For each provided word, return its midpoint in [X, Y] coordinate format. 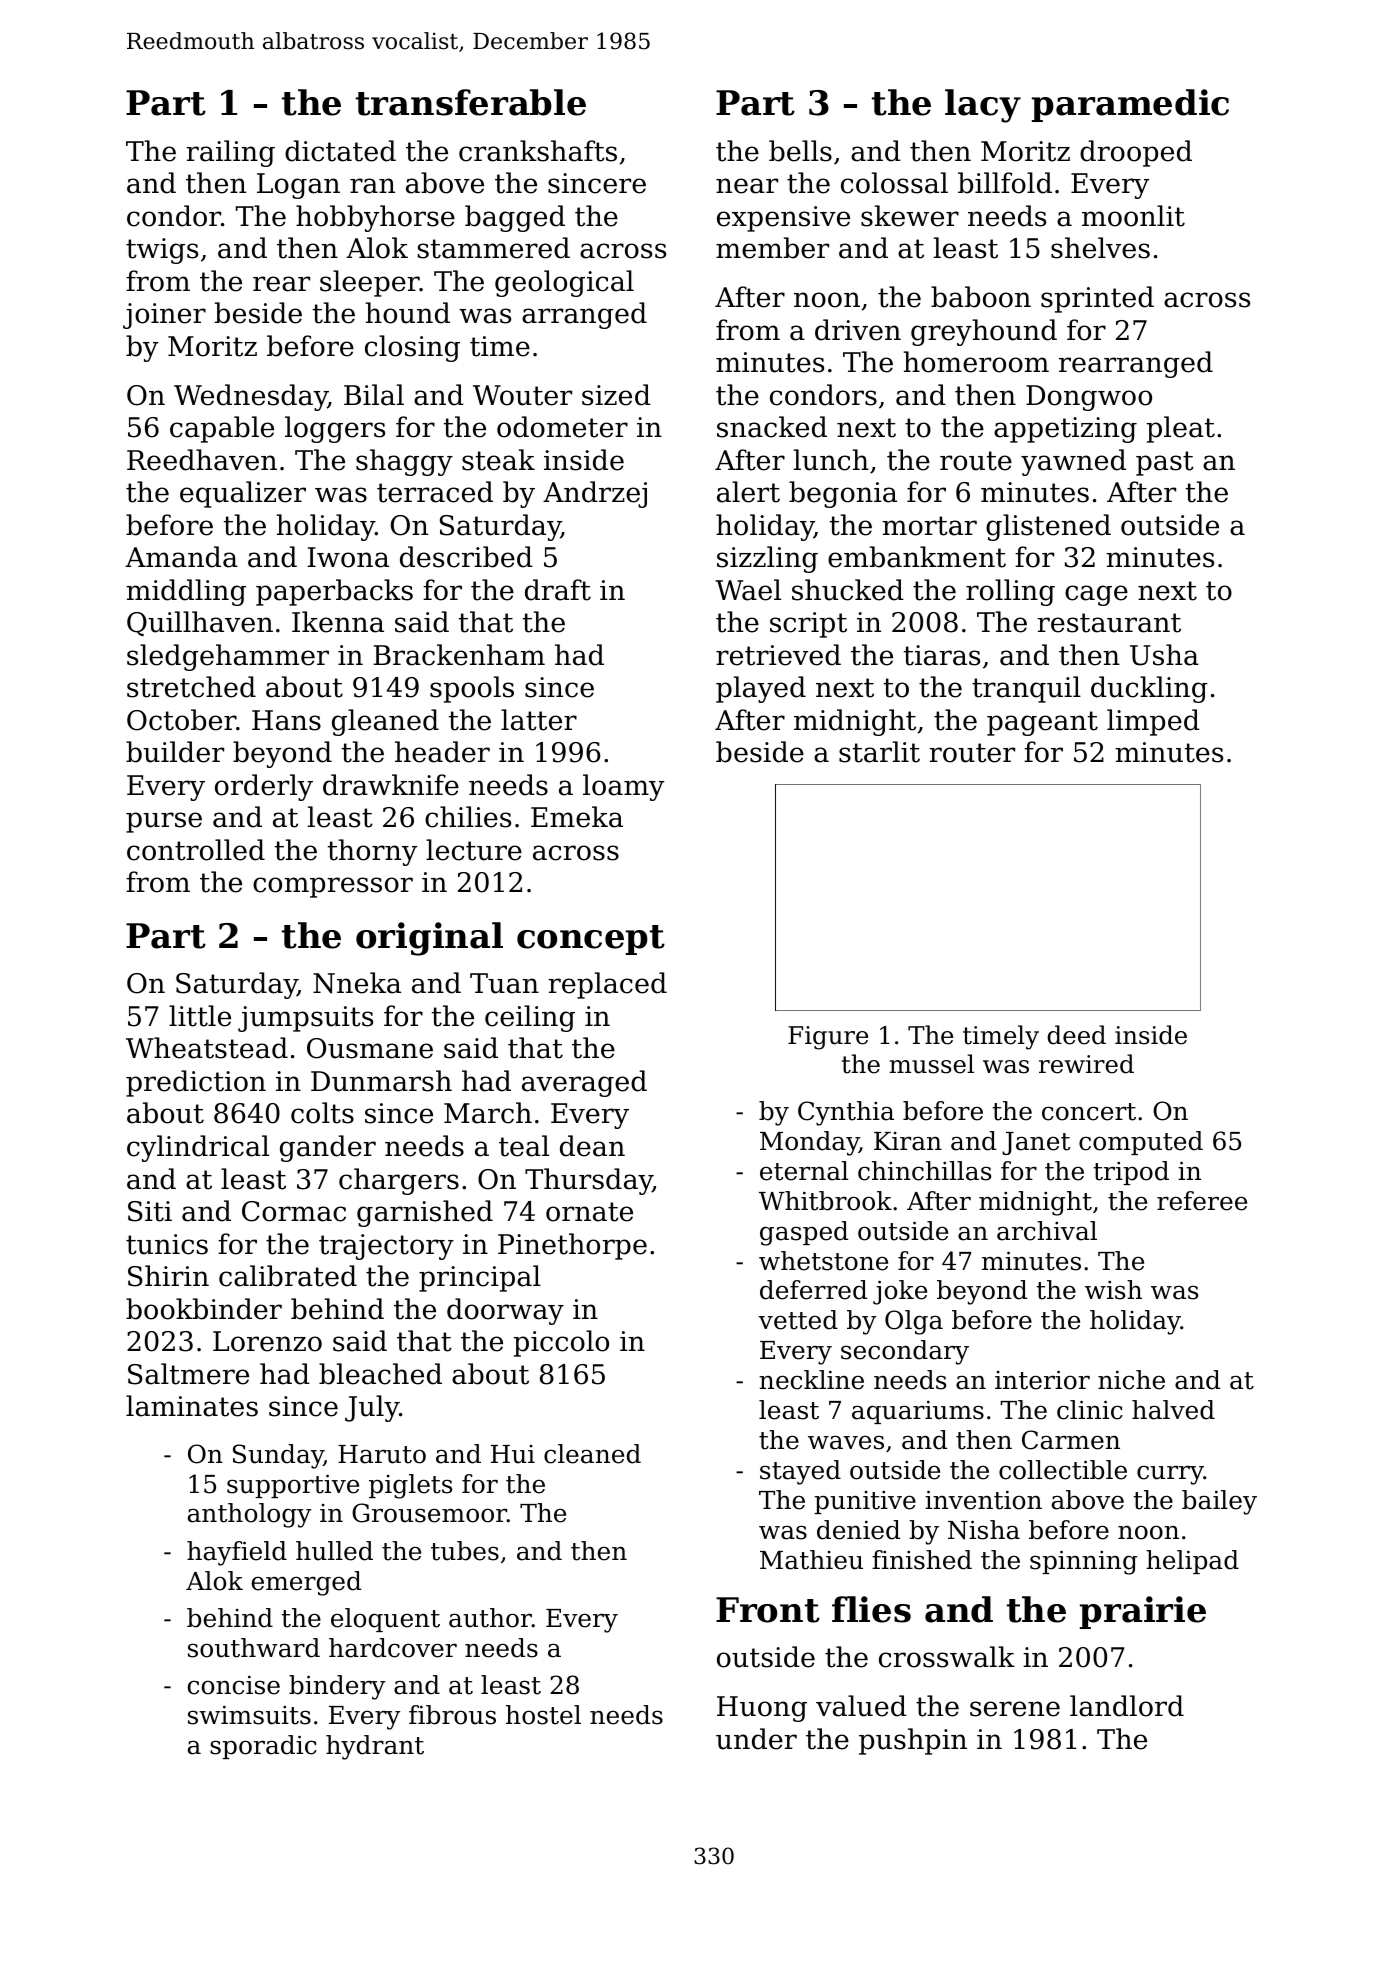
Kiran [908, 1141]
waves [846, 1442]
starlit [879, 752]
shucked [848, 590]
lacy [983, 106]
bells [800, 151]
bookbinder [204, 1309]
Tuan [504, 983]
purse [164, 822]
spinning [1083, 1562]
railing [230, 153]
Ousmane [370, 1048]
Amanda [181, 557]
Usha [1164, 655]
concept [591, 940]
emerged [306, 1583]
